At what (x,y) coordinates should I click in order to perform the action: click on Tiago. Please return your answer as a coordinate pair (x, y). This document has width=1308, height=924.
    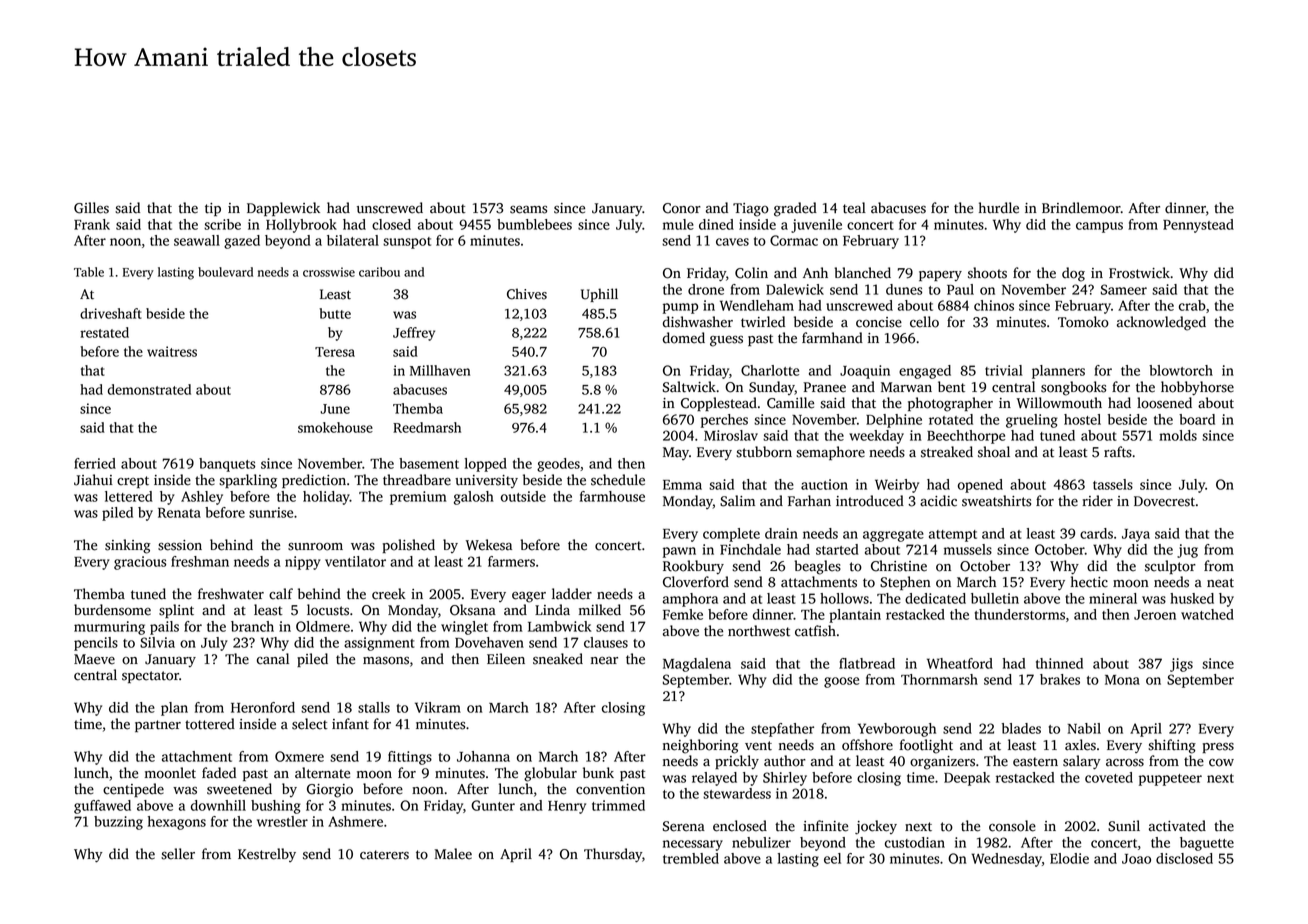
    Looking at the image, I should click on (751, 210).
